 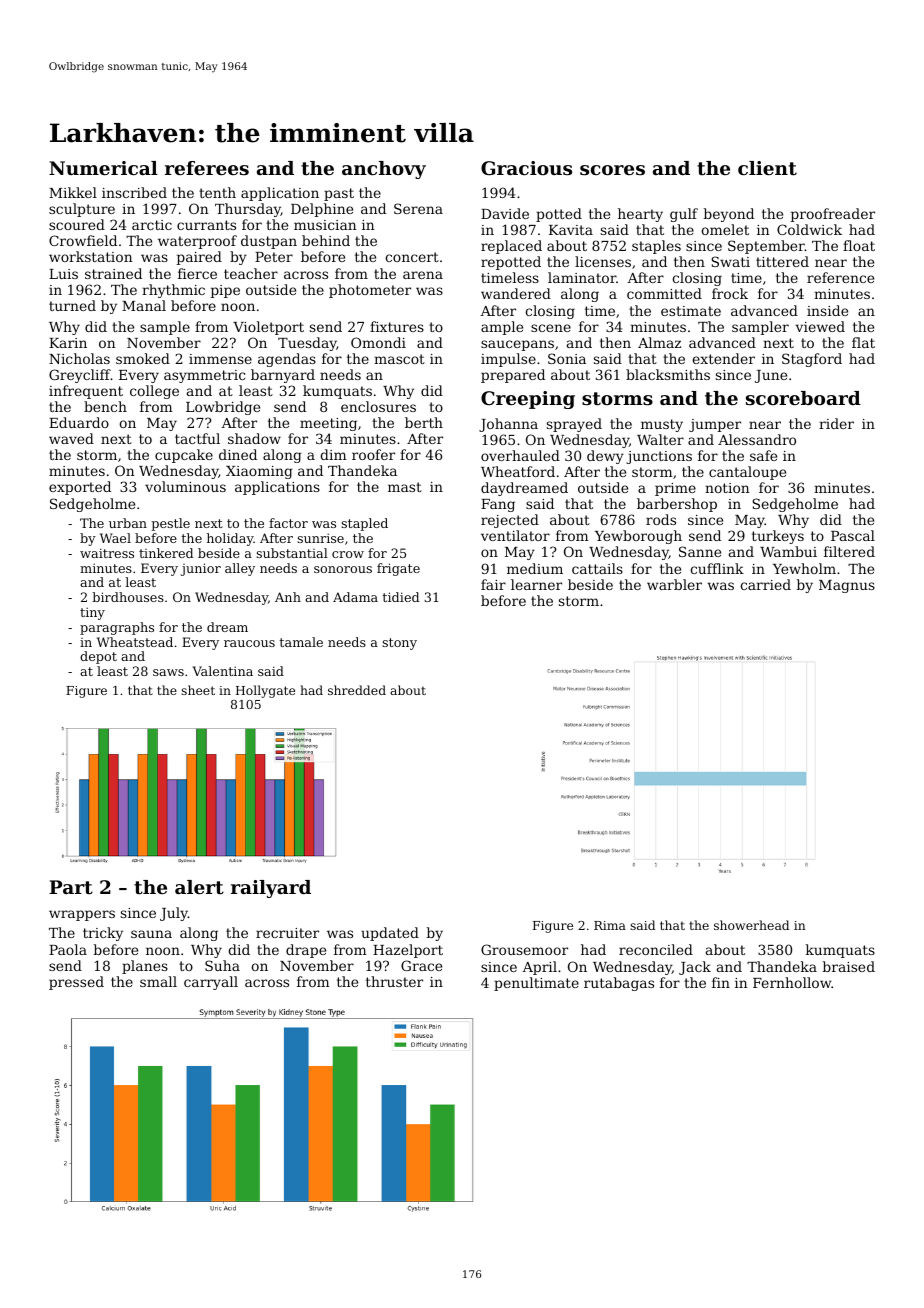 I want to click on referees, so click(x=207, y=168).
